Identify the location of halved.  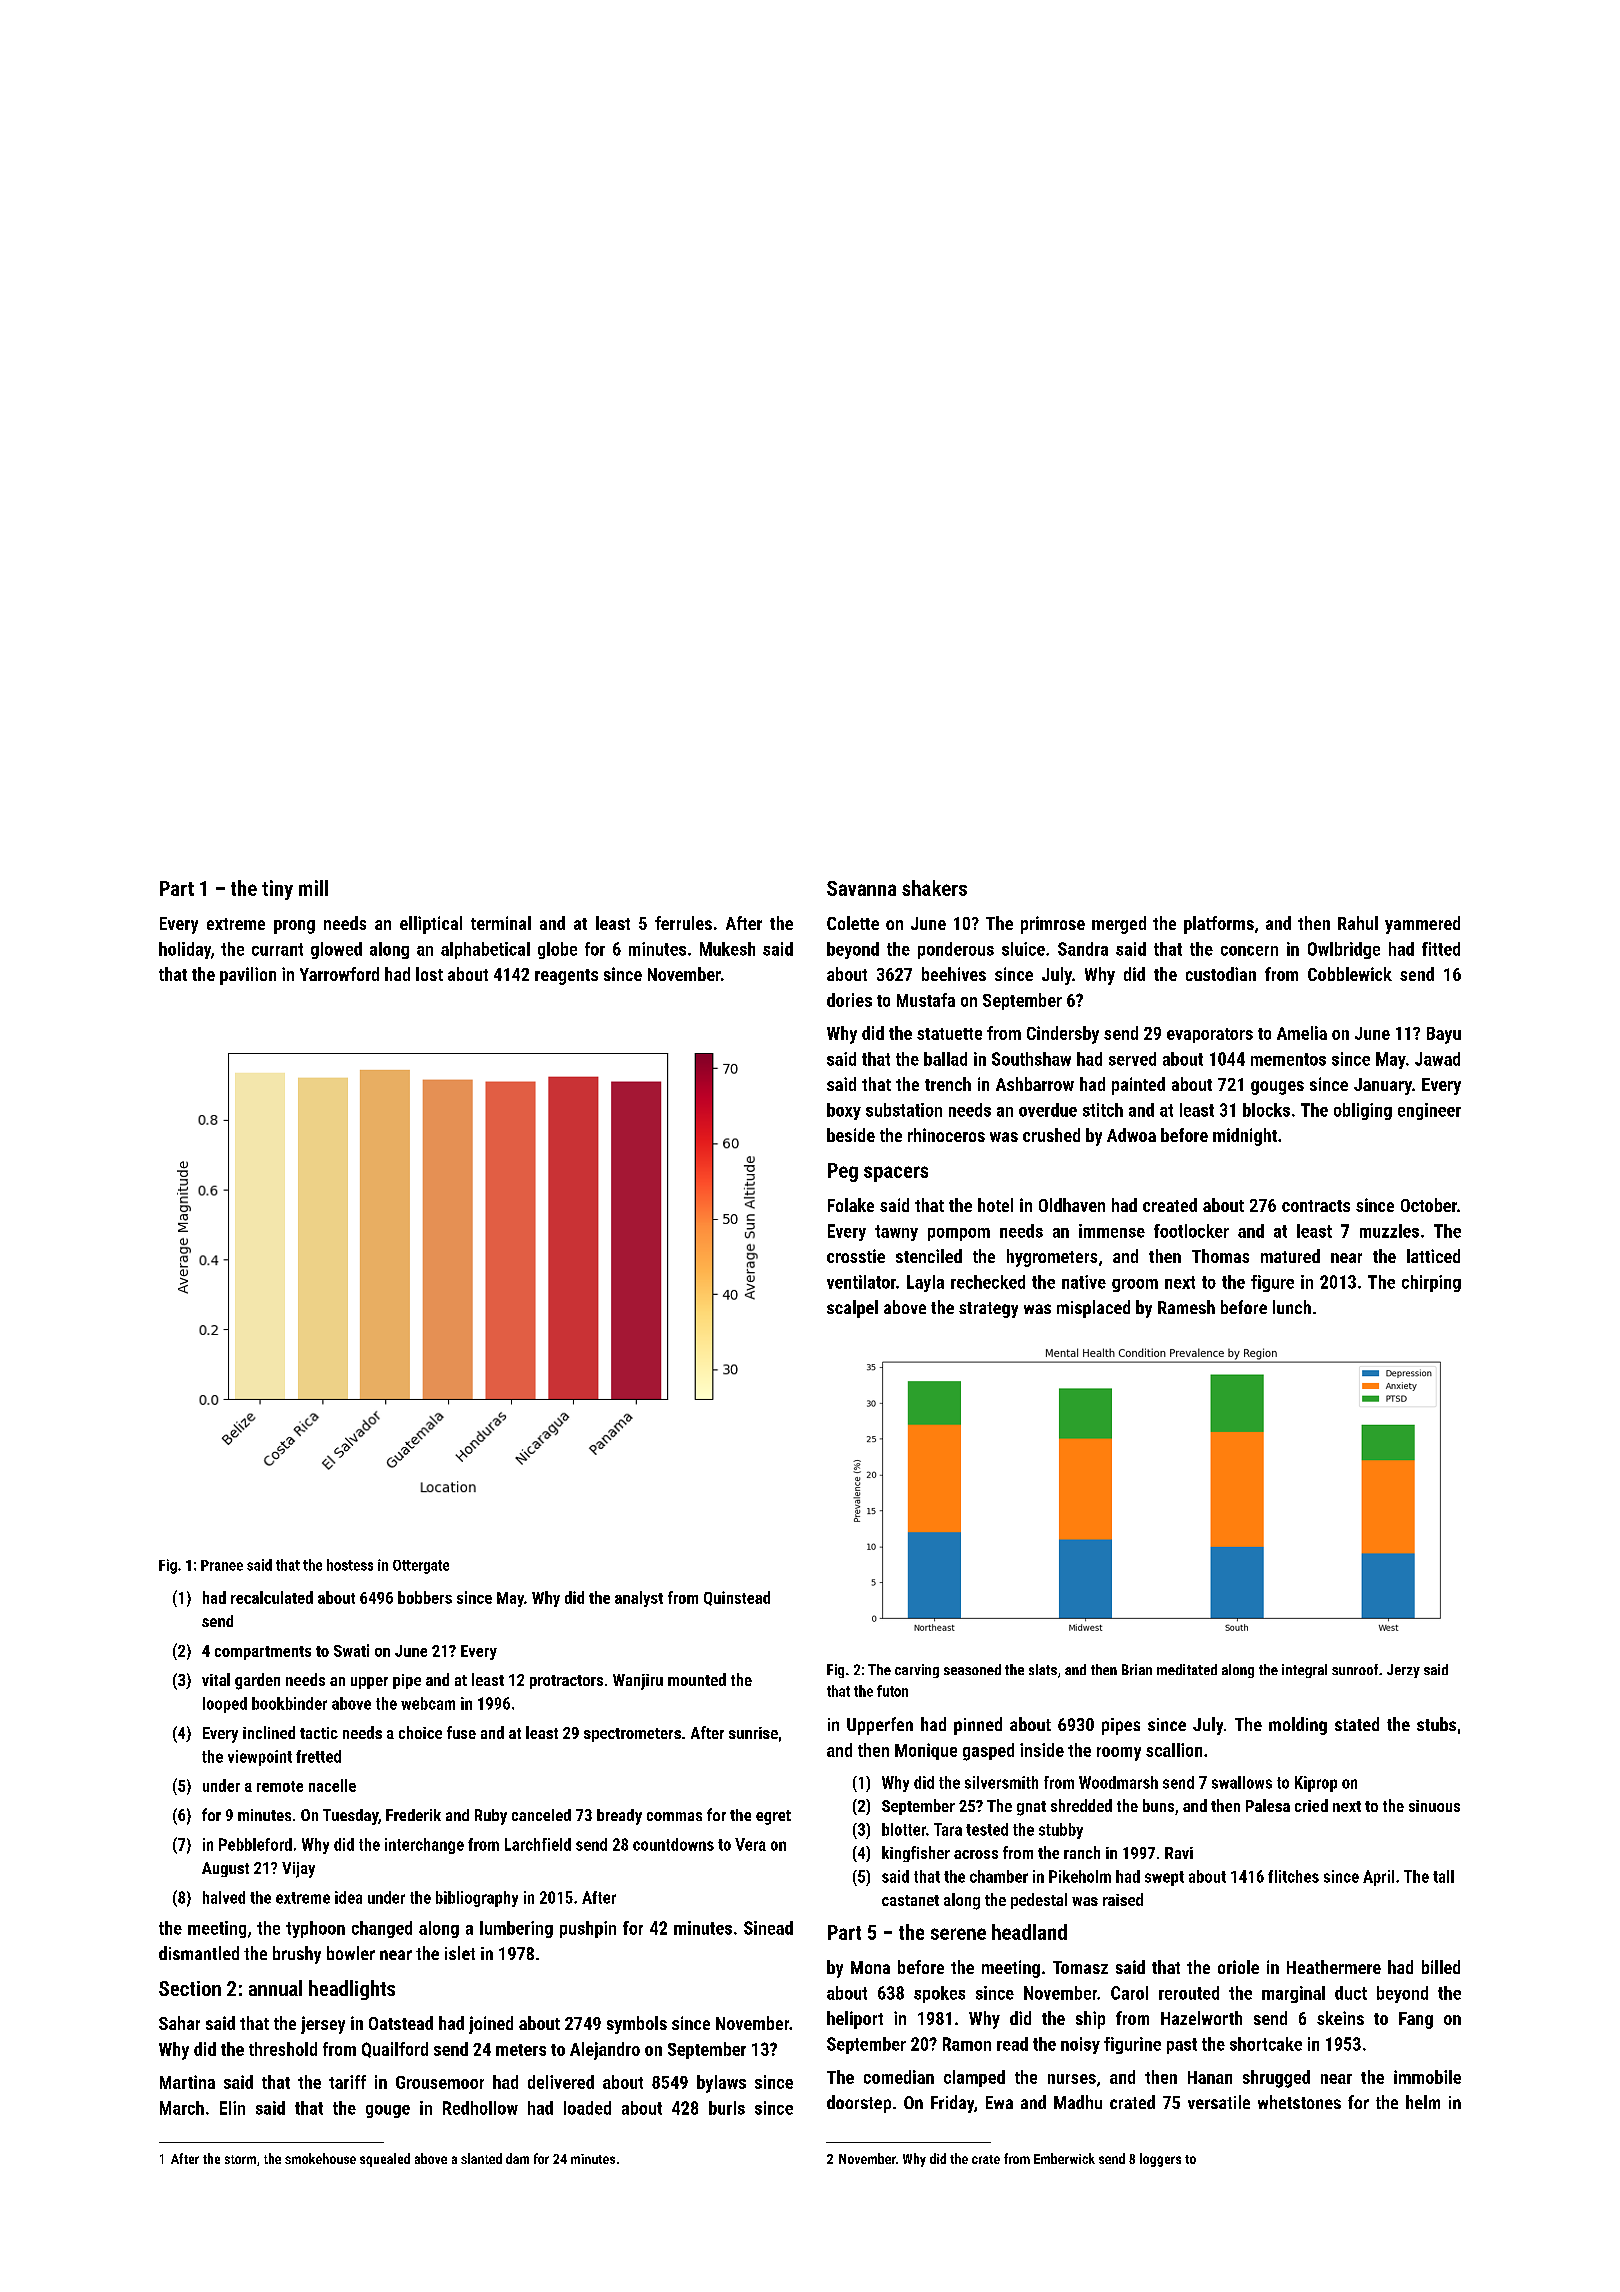
(224, 1897).
